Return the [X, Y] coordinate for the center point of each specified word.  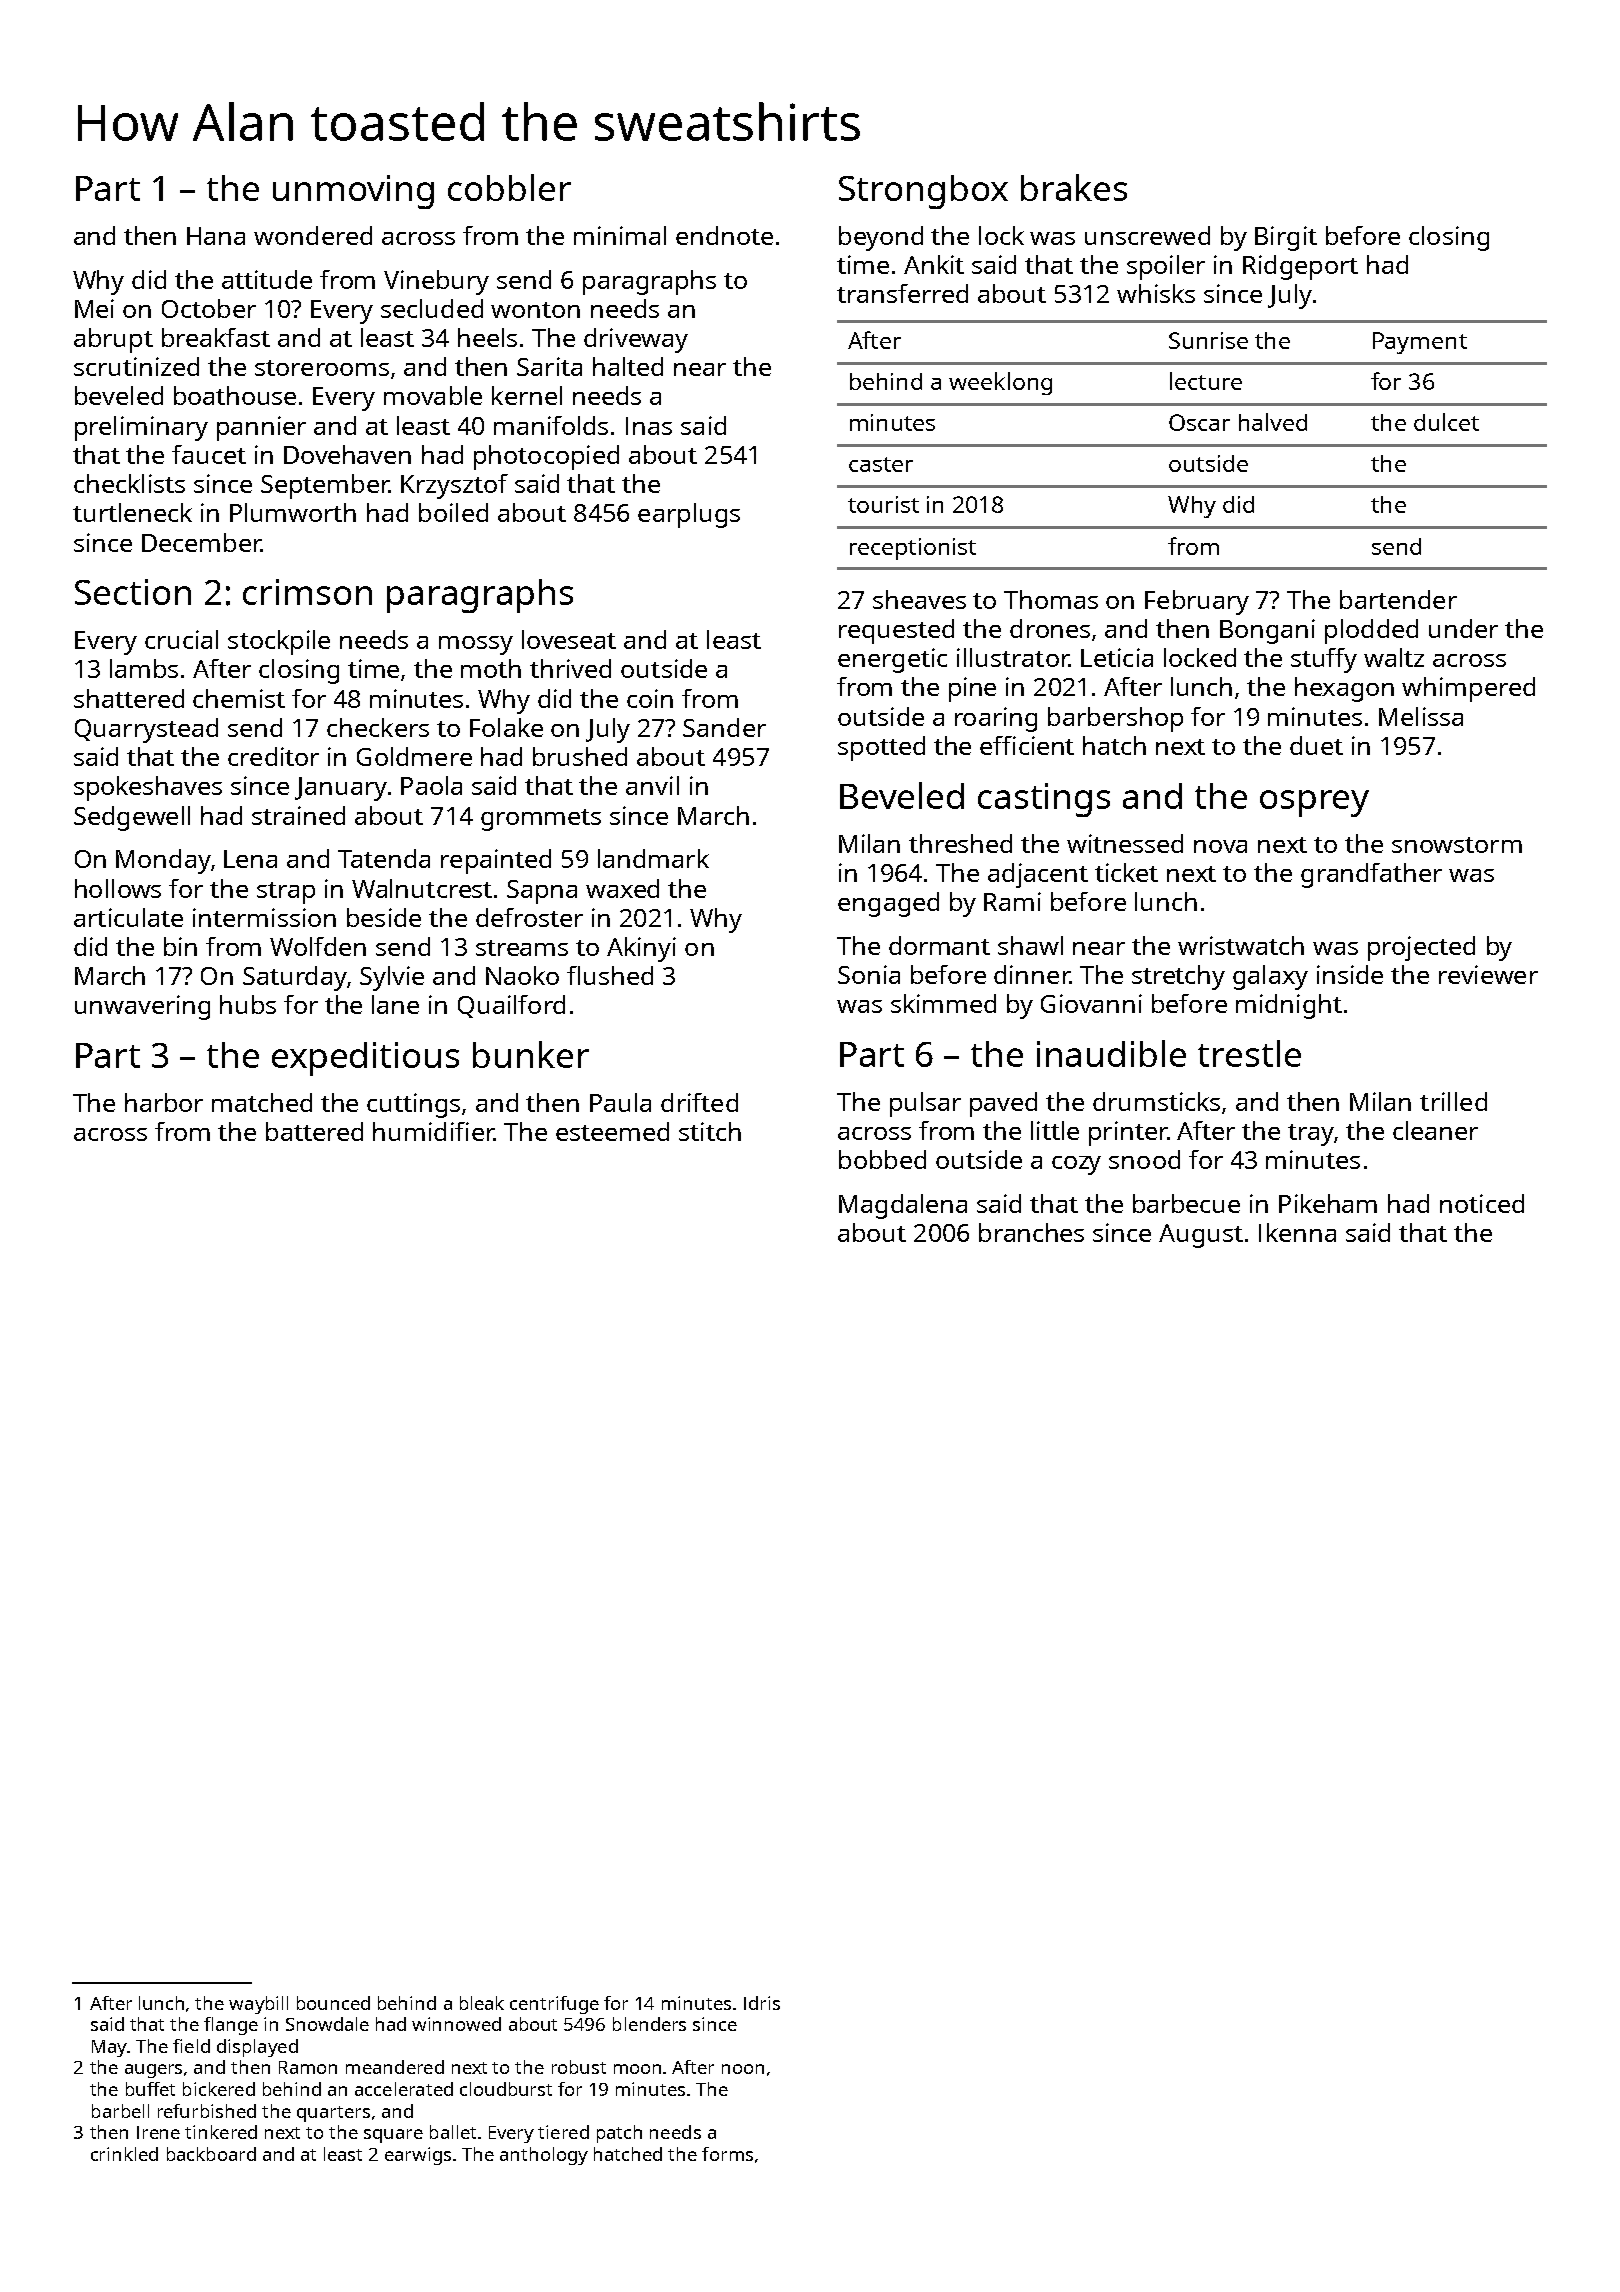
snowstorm [1457, 845]
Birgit [1286, 238]
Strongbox [923, 192]
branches [1031, 1232]
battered [314, 1131]
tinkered [221, 2132]
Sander [724, 727]
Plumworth [293, 512]
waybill [258, 2005]
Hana [216, 236]
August [1201, 1236]
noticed [1482, 1203]
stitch [710, 1131]
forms [727, 2154]
